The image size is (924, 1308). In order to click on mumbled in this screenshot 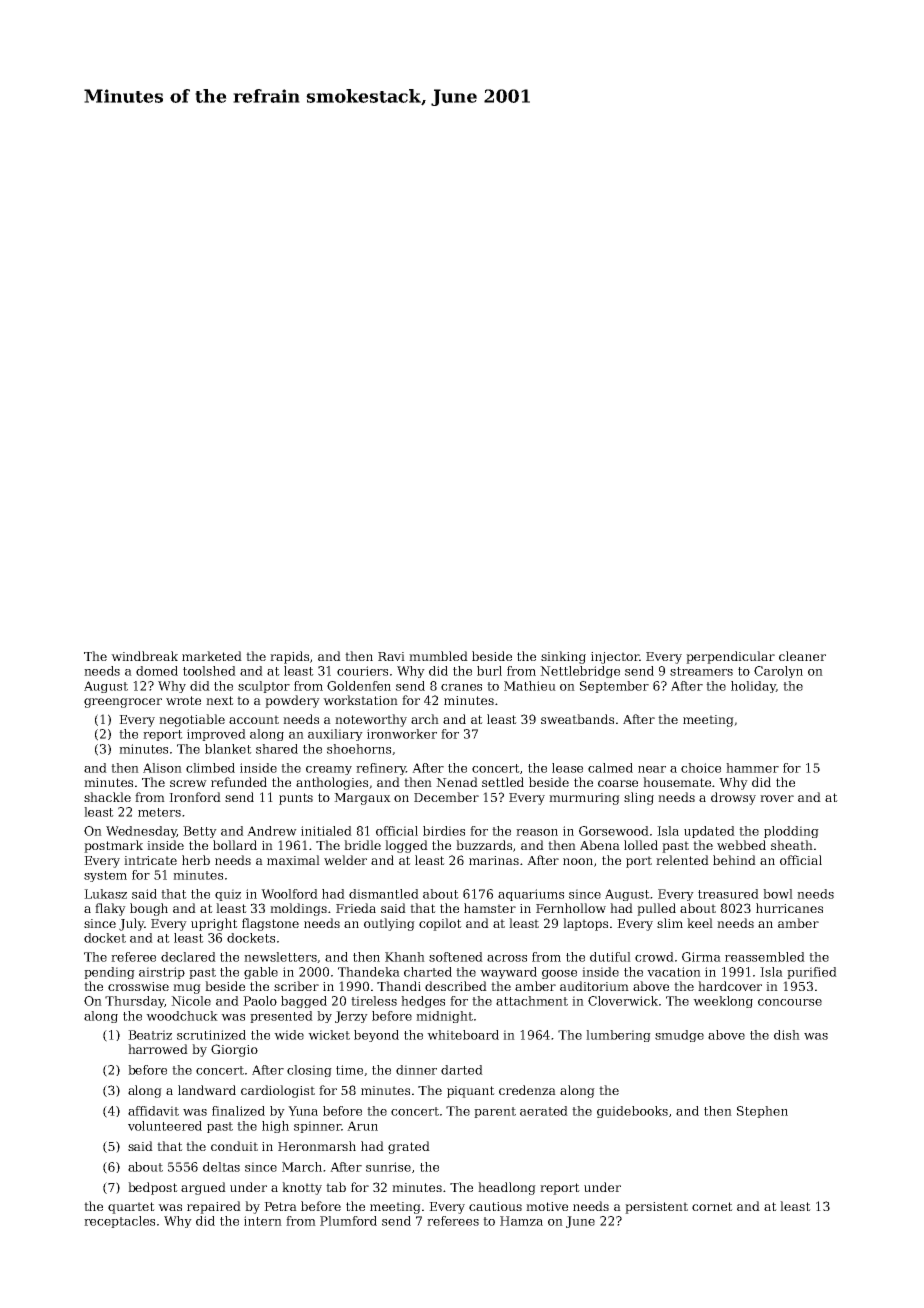, I will do `click(438, 656)`.
